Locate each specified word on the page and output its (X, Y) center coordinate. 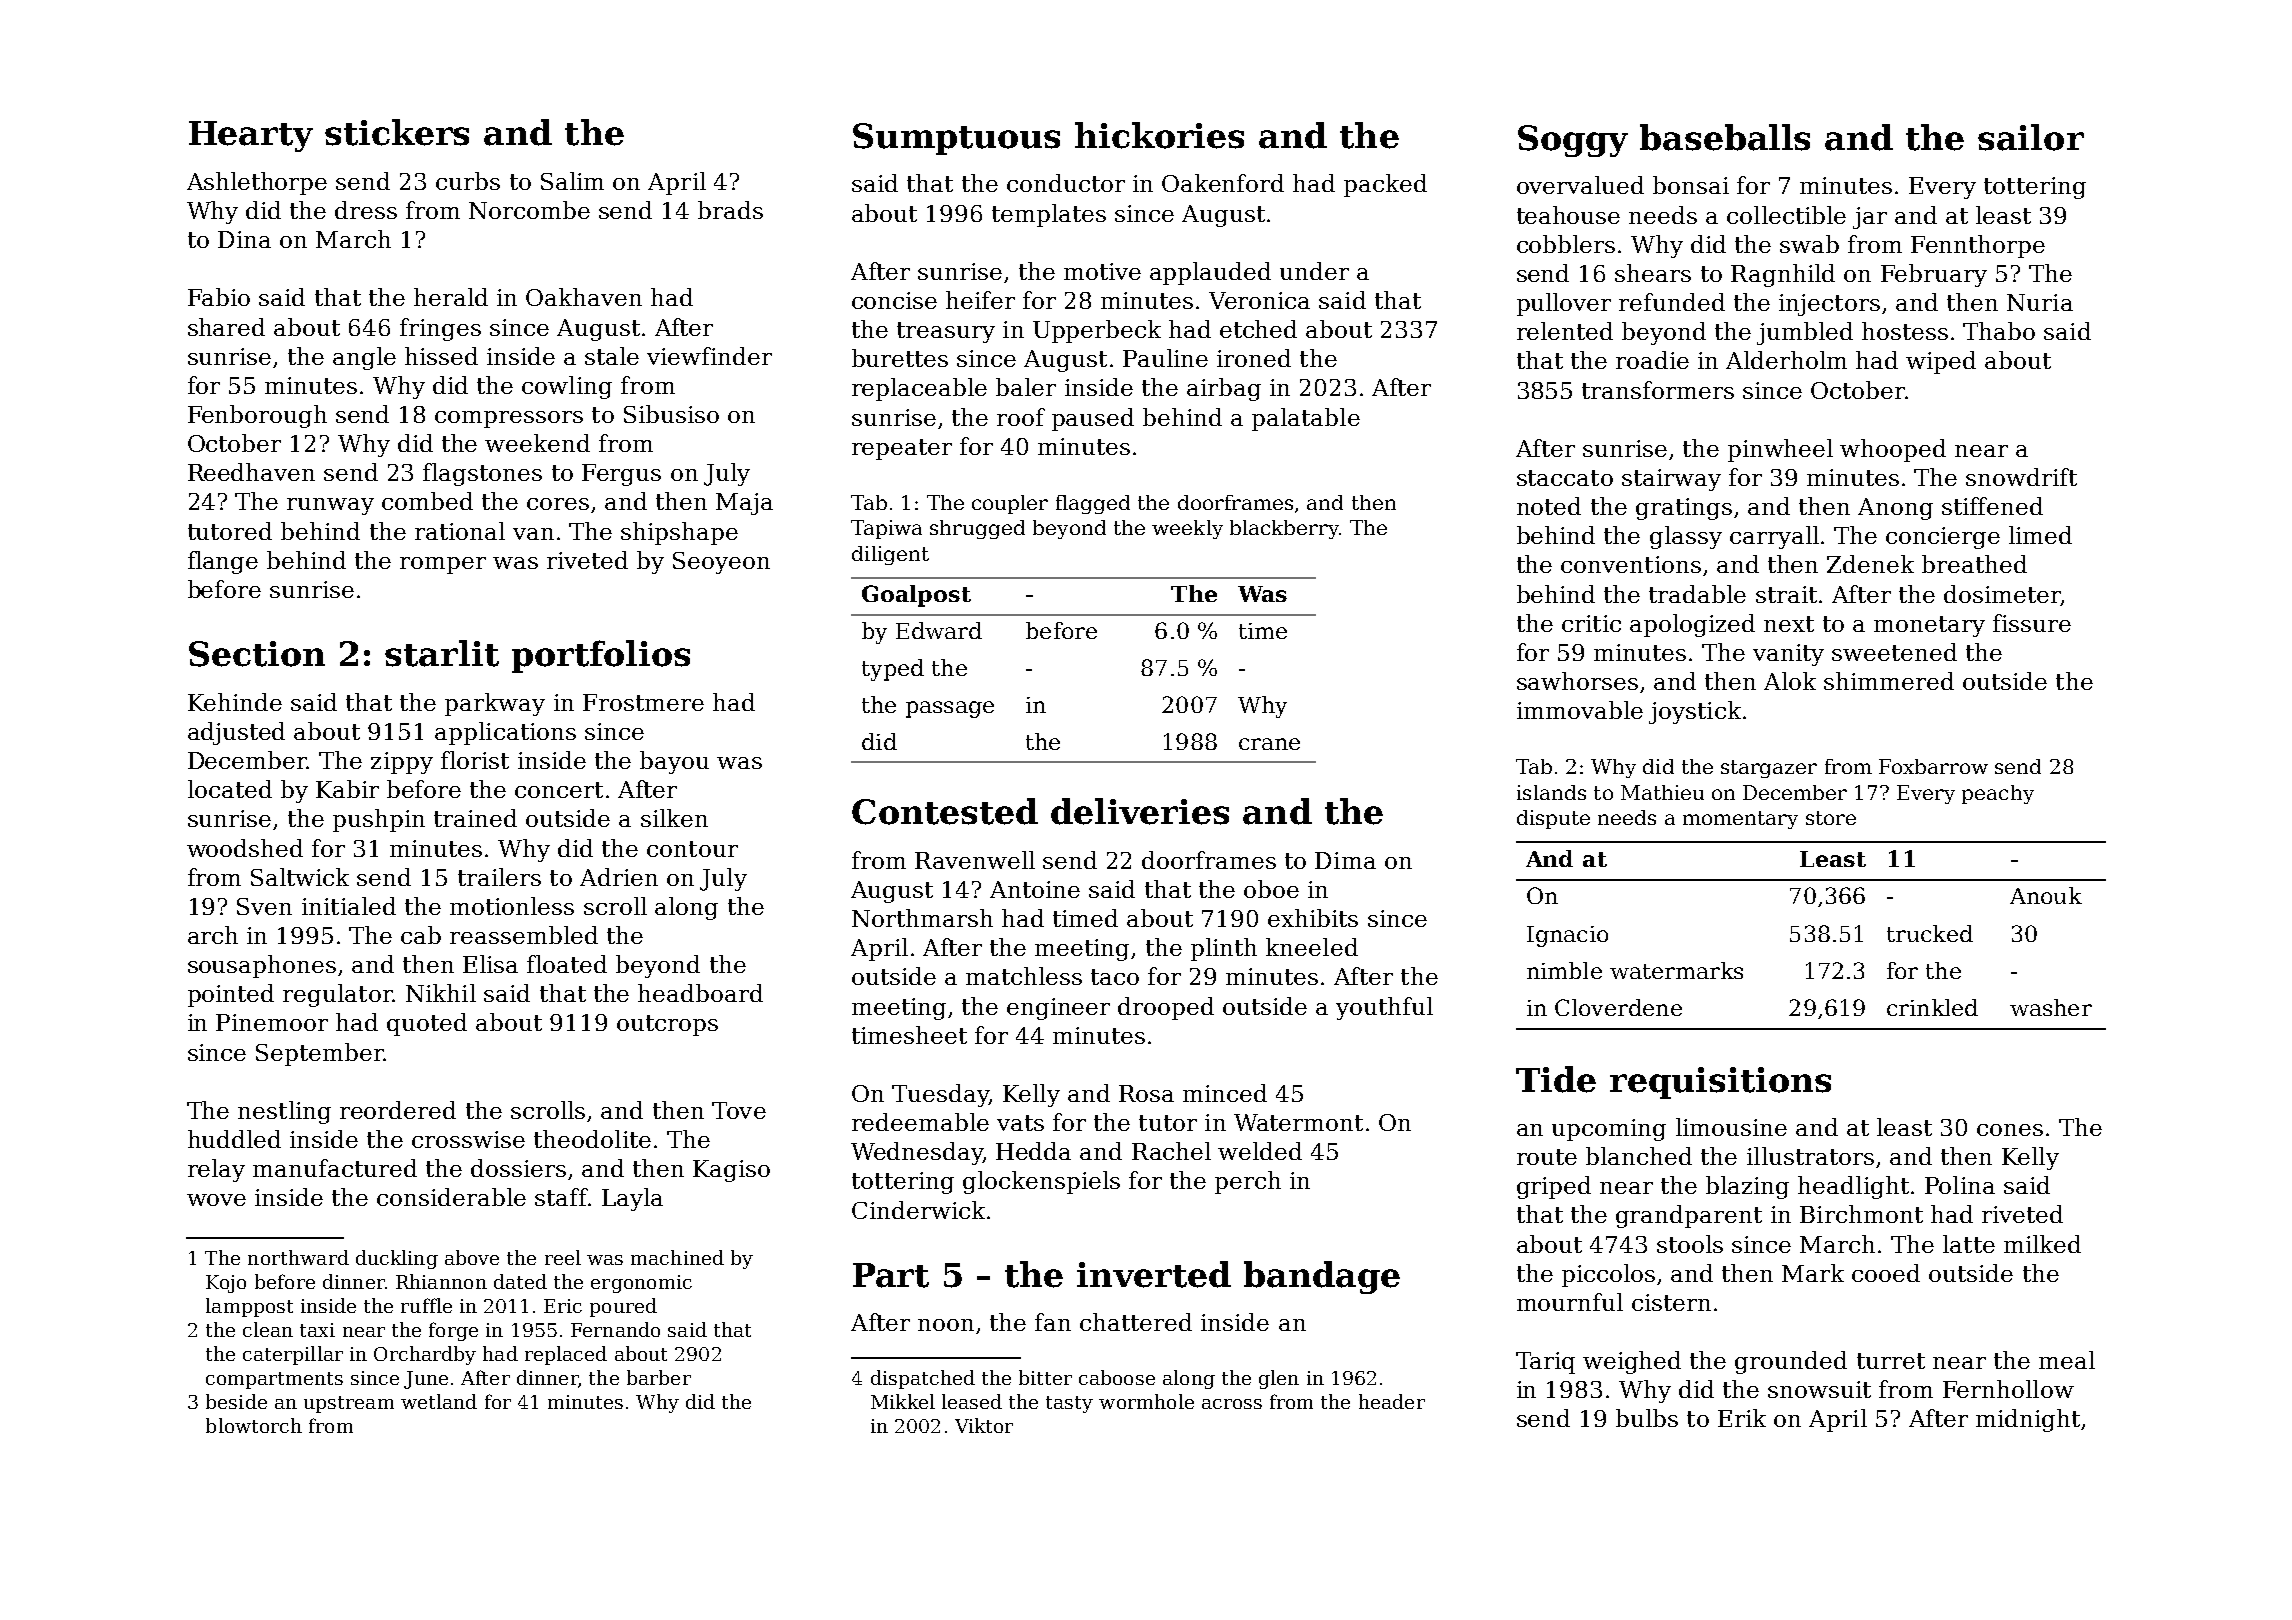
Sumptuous (956, 139)
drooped (1166, 1008)
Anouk (2046, 895)
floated (567, 964)
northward (298, 1257)
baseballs (1725, 137)
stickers (397, 132)
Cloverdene (1618, 1007)
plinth (1224, 949)
